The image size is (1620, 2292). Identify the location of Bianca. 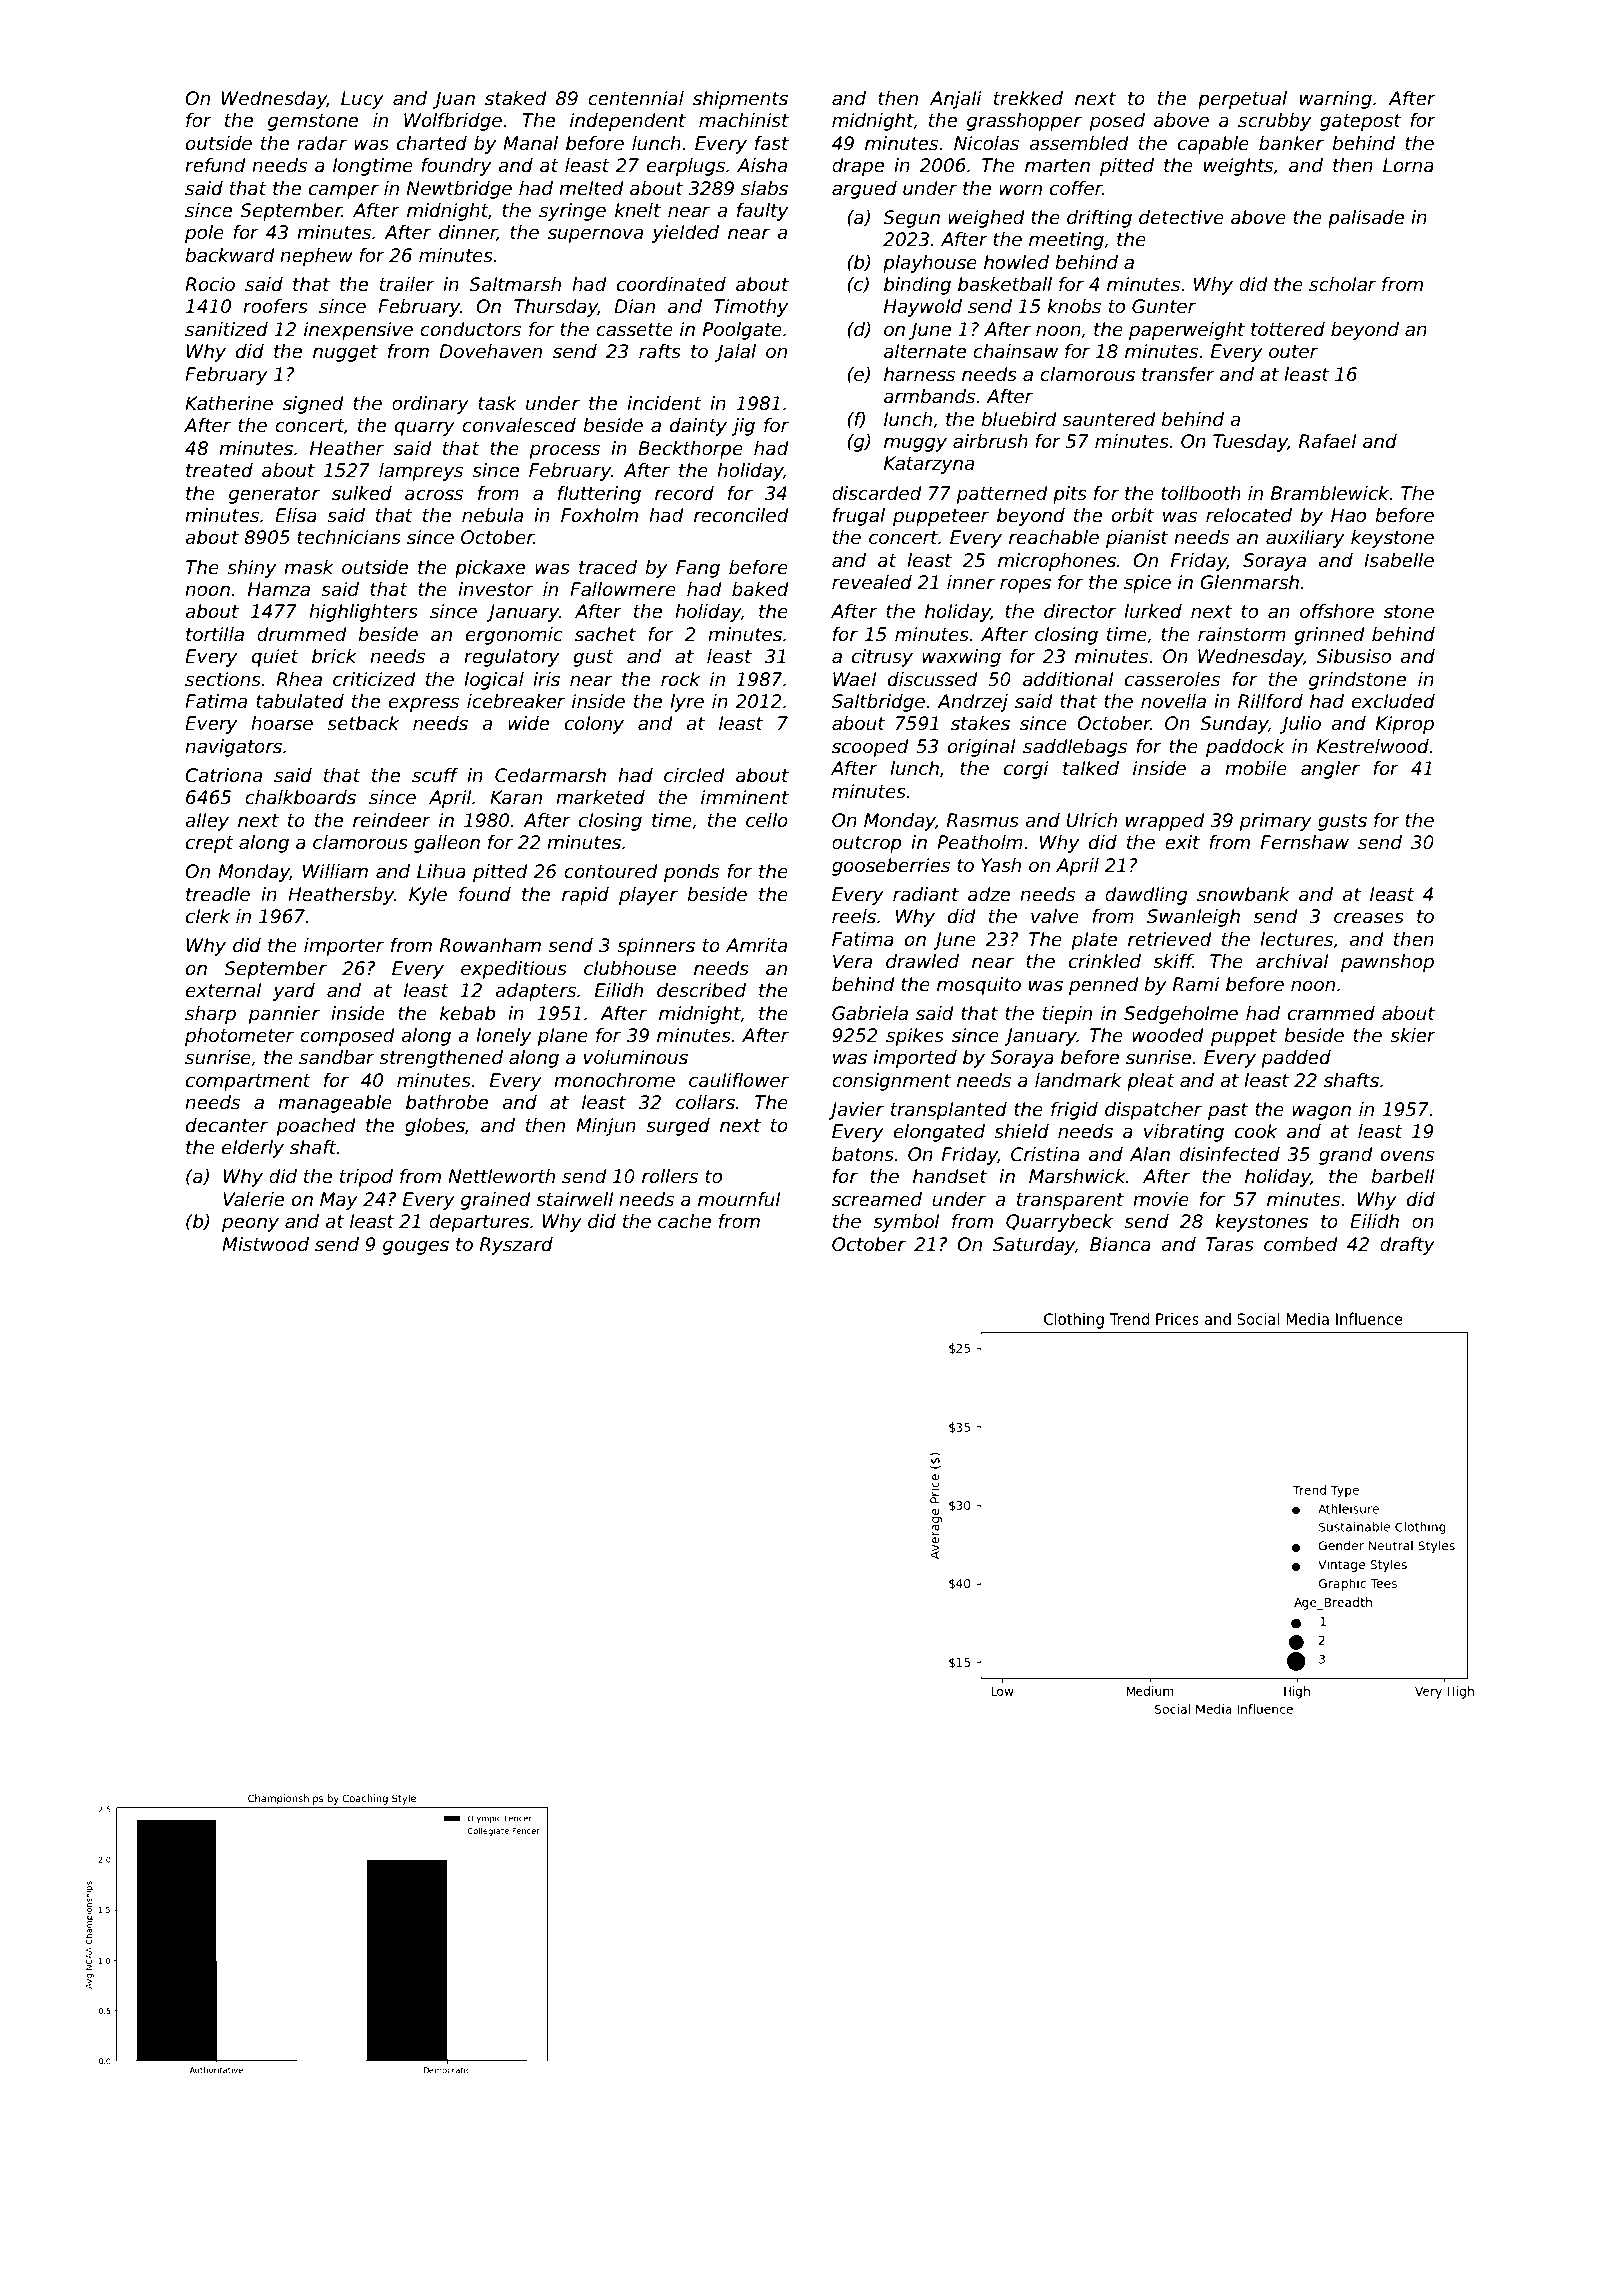
(1120, 1244).
